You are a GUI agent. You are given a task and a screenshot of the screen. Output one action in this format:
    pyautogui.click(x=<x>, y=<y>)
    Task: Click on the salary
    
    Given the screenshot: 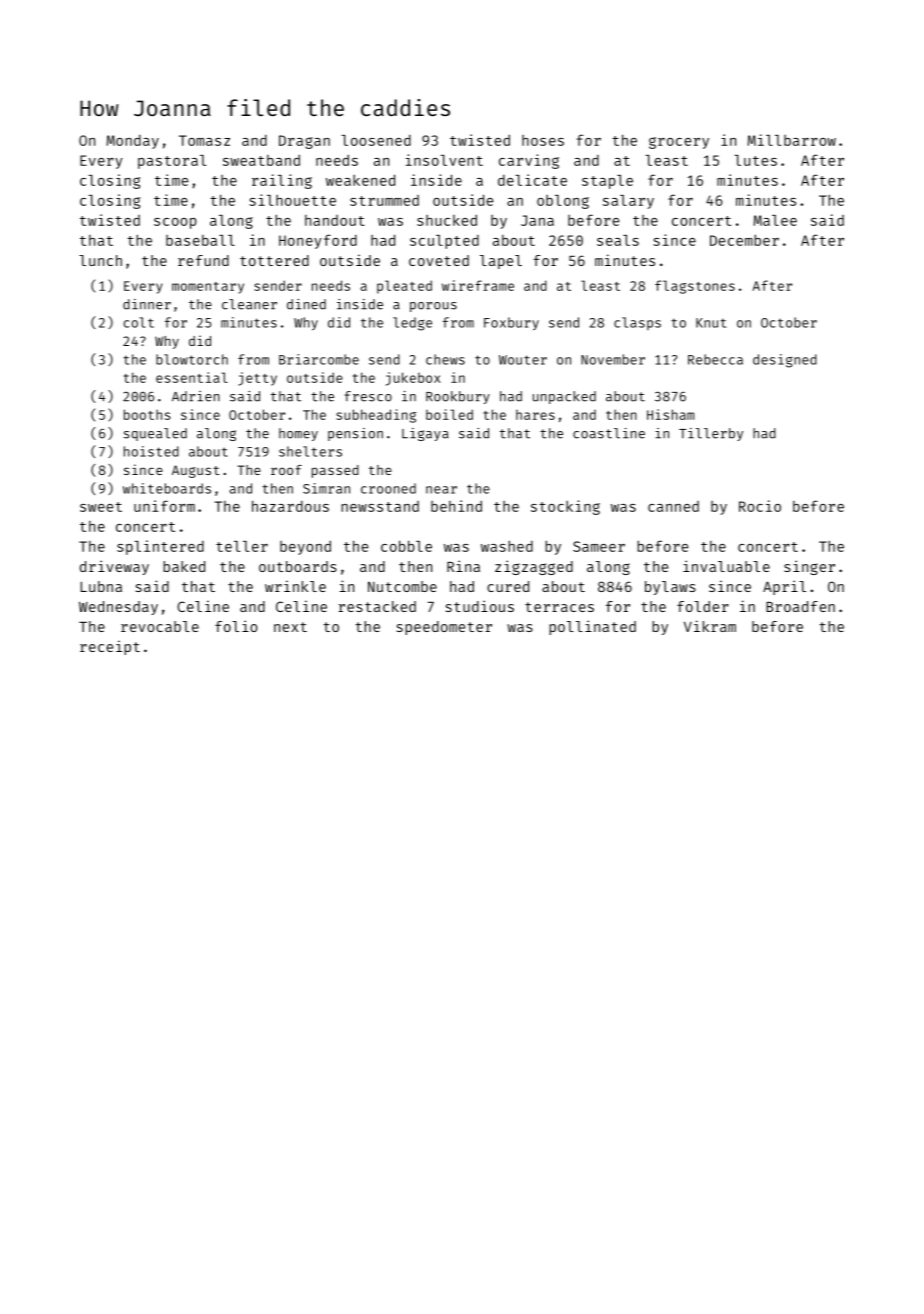 What is the action you would take?
    pyautogui.click(x=628, y=202)
